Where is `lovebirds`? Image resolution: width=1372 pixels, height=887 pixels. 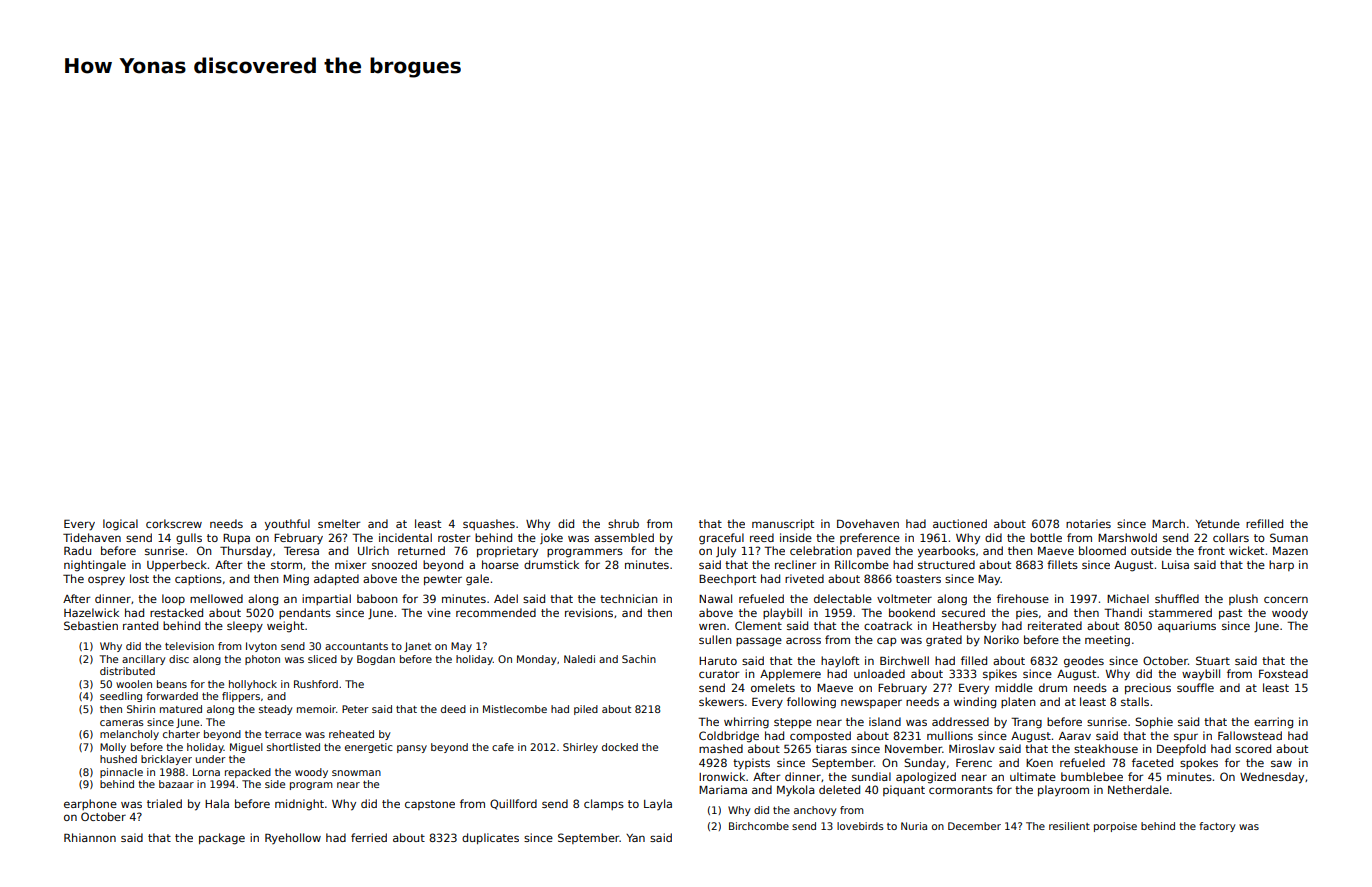
lovebirds is located at coordinates (860, 826).
